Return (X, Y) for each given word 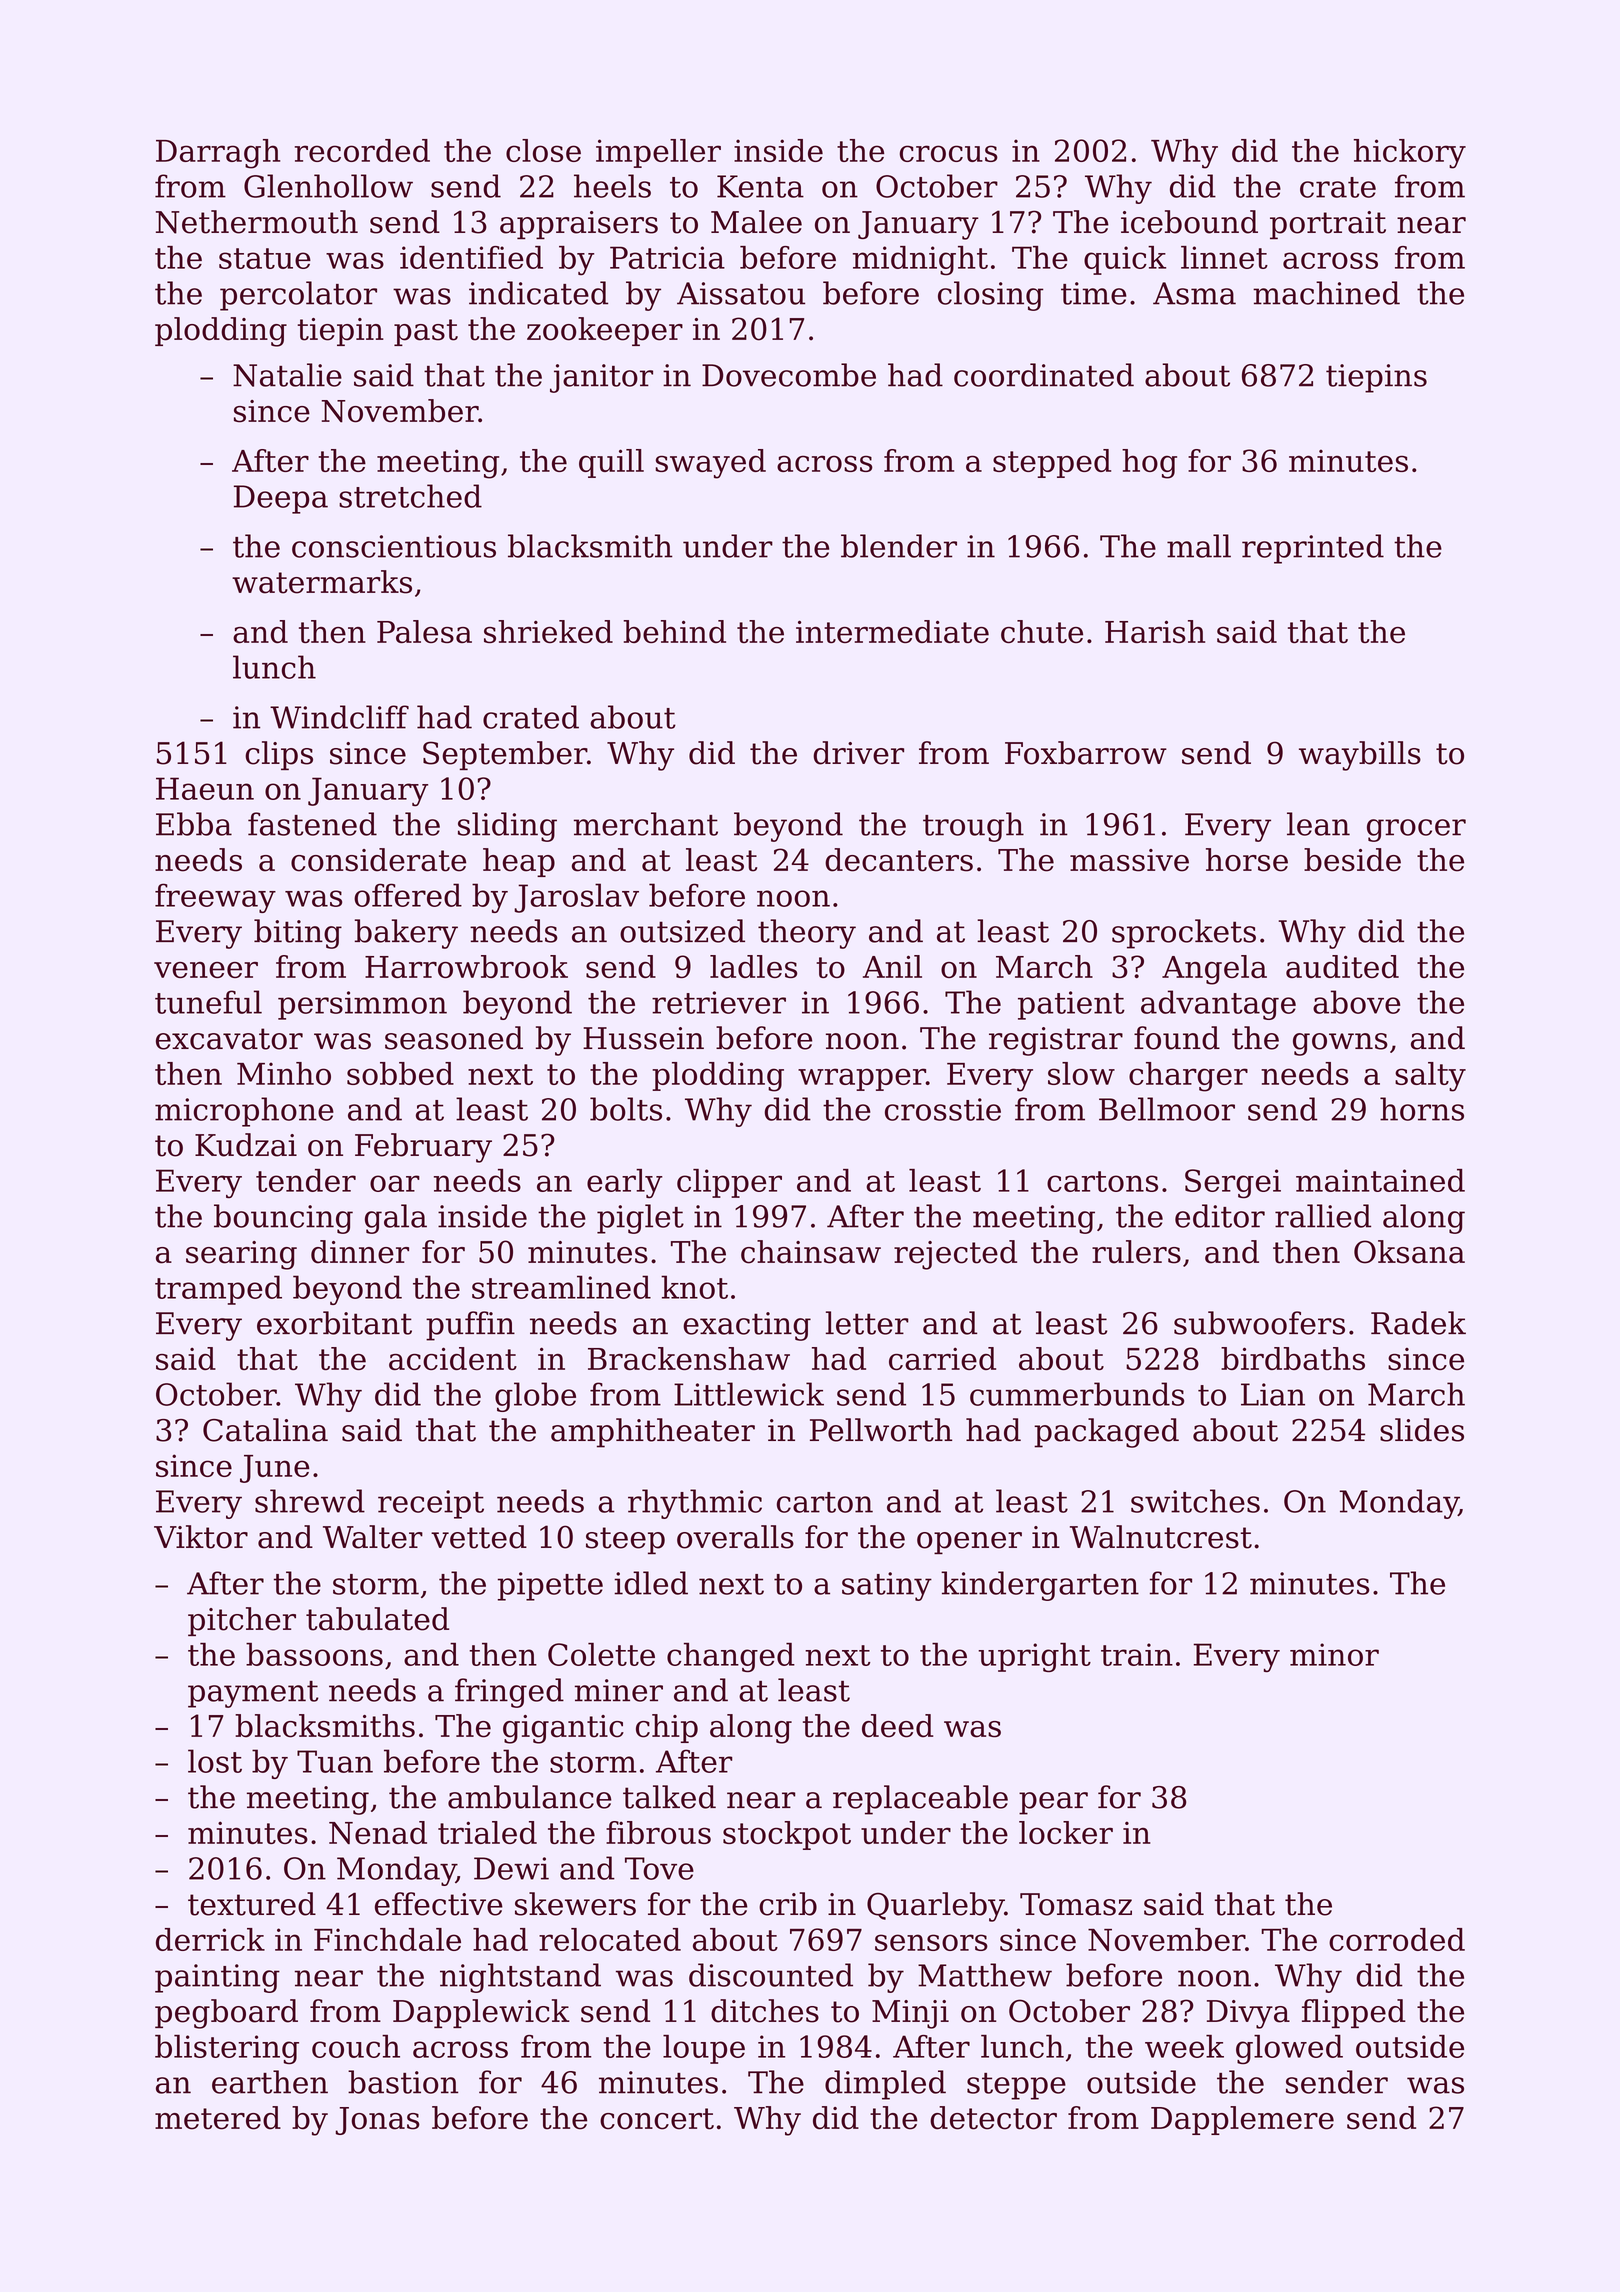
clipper (729, 1183)
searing (241, 1255)
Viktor (201, 1537)
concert (657, 2119)
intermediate (892, 631)
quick (1125, 260)
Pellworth (881, 1430)
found (1177, 1038)
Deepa (281, 499)
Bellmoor (1167, 1109)
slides (1422, 1430)
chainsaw (811, 1252)
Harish (1155, 631)
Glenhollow (328, 186)
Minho (284, 1073)
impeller (658, 153)
